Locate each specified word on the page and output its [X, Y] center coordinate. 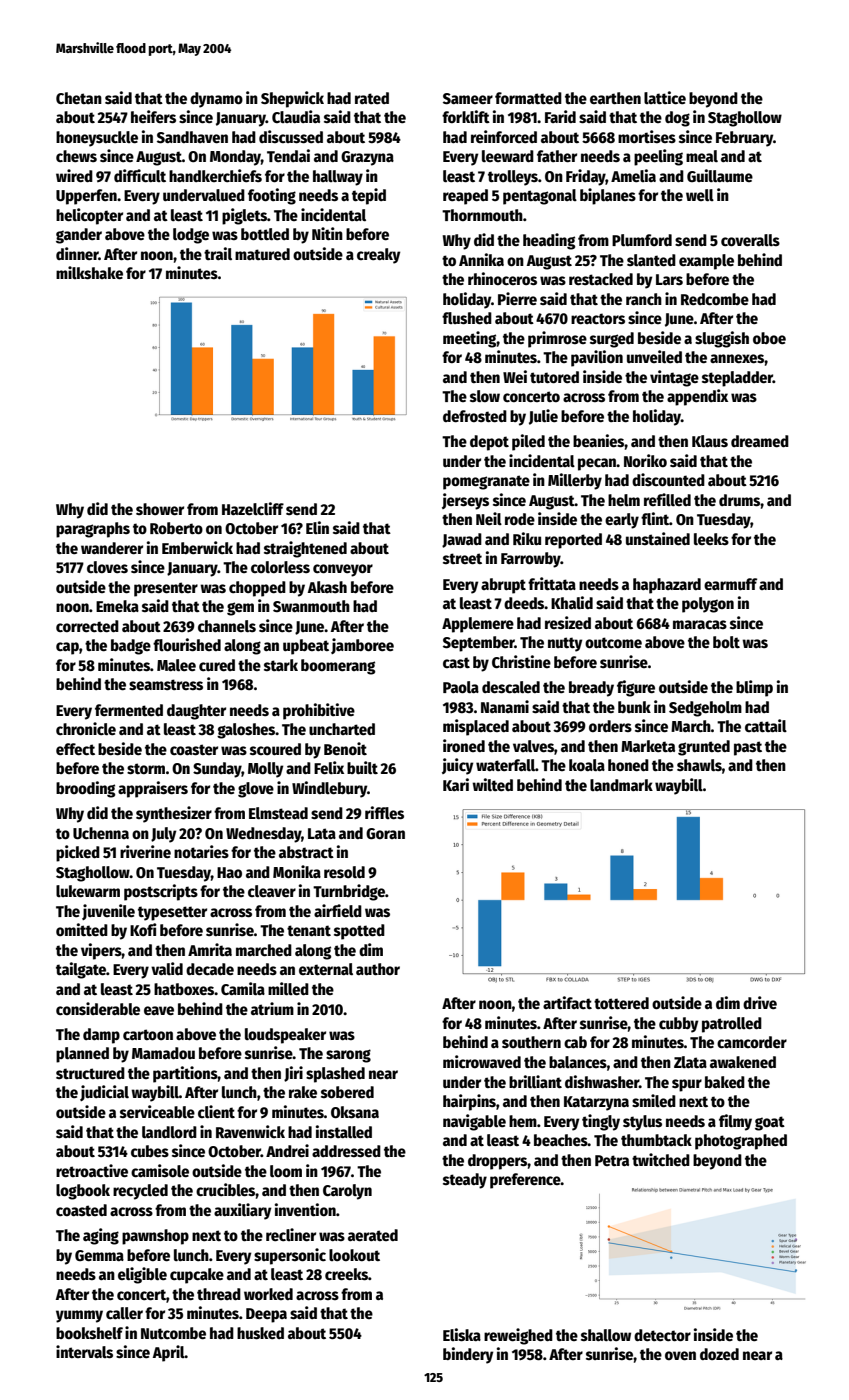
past [748, 748]
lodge [191, 236]
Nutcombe [173, 1333]
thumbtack [656, 1140]
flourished [187, 645]
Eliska [462, 1334]
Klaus [710, 441]
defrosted [475, 416]
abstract [306, 852]
